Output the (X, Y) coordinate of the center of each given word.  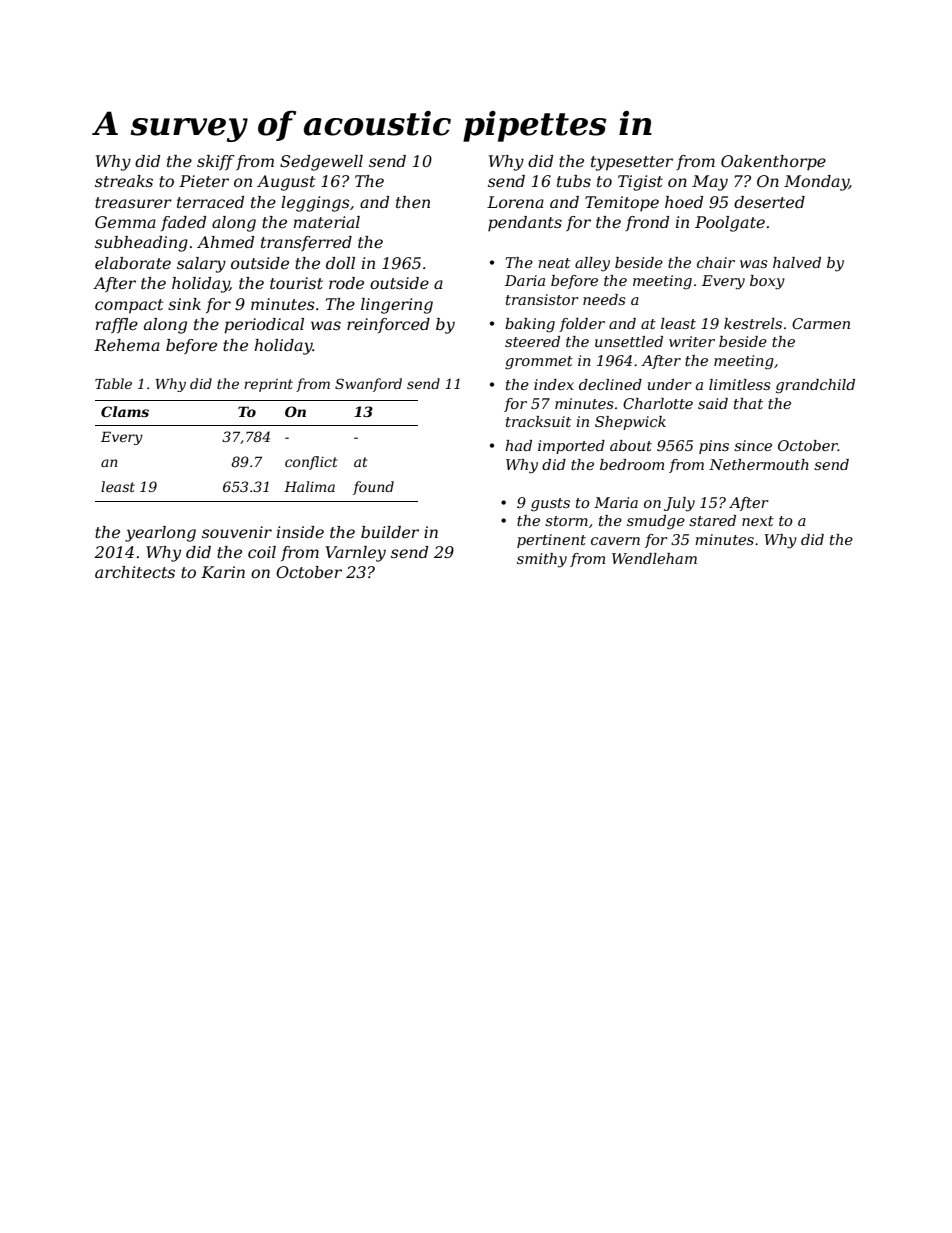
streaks (124, 181)
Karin (223, 572)
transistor (542, 299)
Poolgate (730, 224)
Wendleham (654, 558)
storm (566, 521)
